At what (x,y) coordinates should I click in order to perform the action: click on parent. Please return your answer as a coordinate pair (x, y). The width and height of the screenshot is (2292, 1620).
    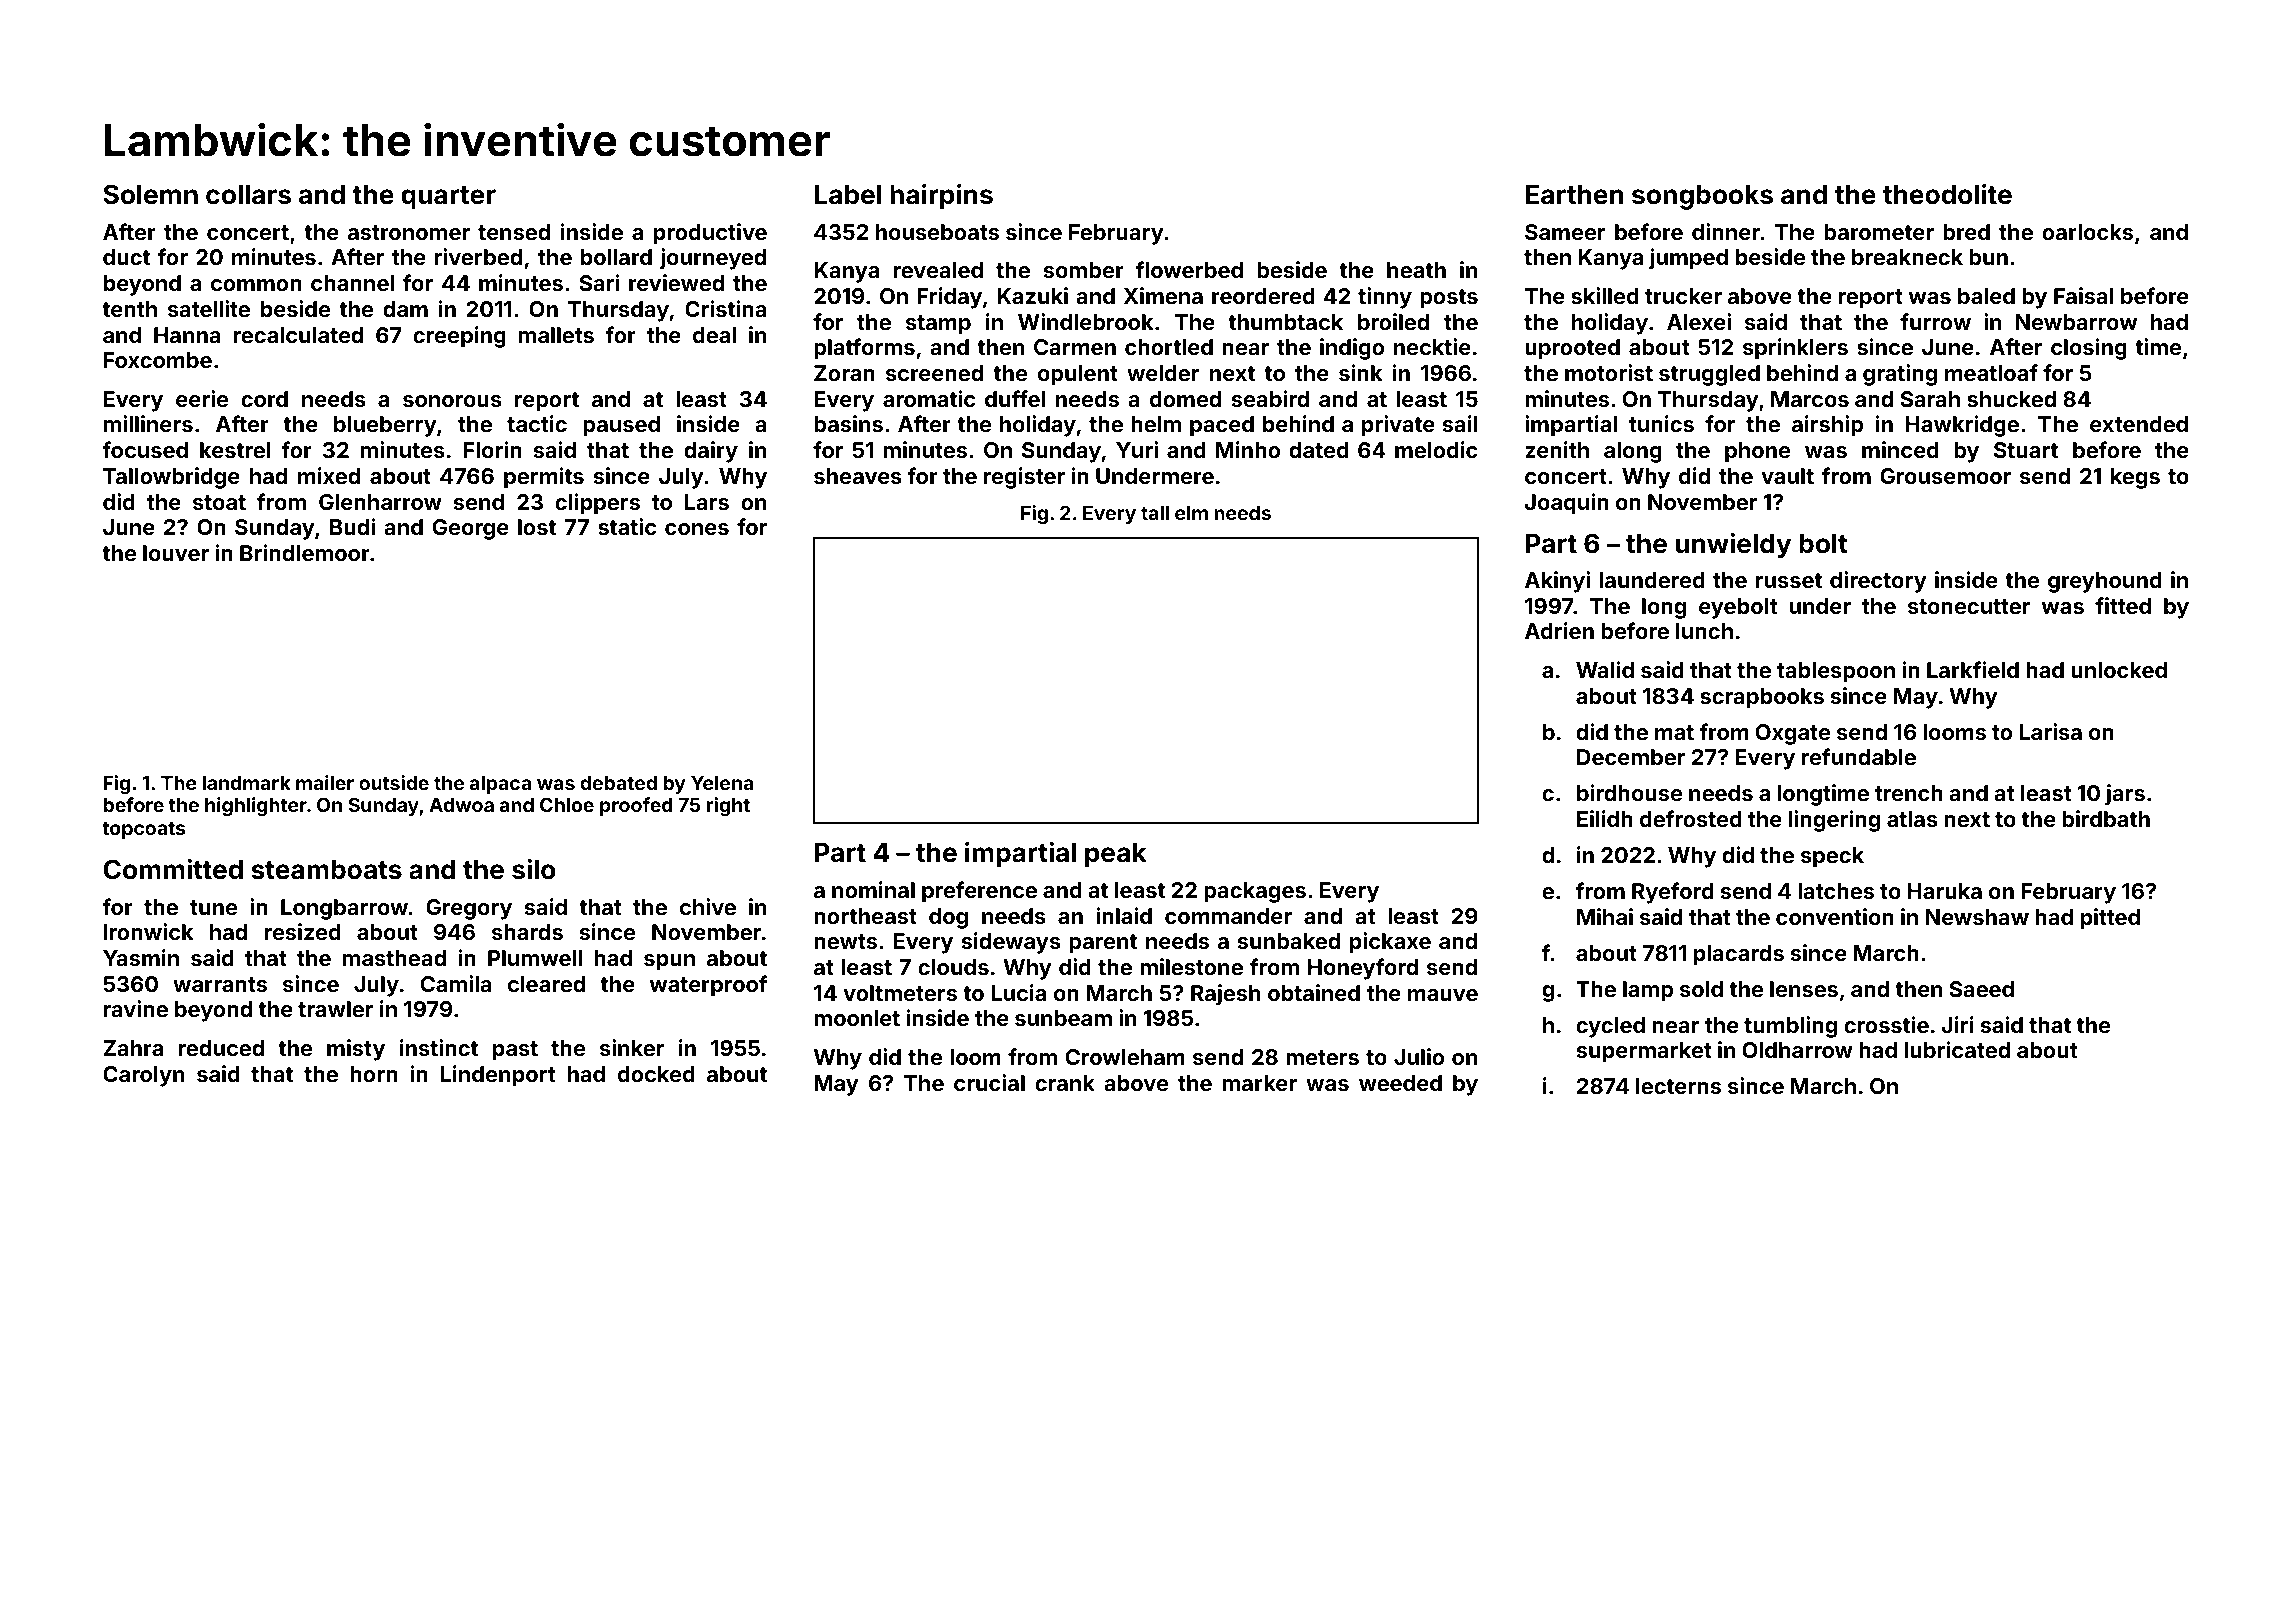
    Looking at the image, I should click on (1103, 944).
